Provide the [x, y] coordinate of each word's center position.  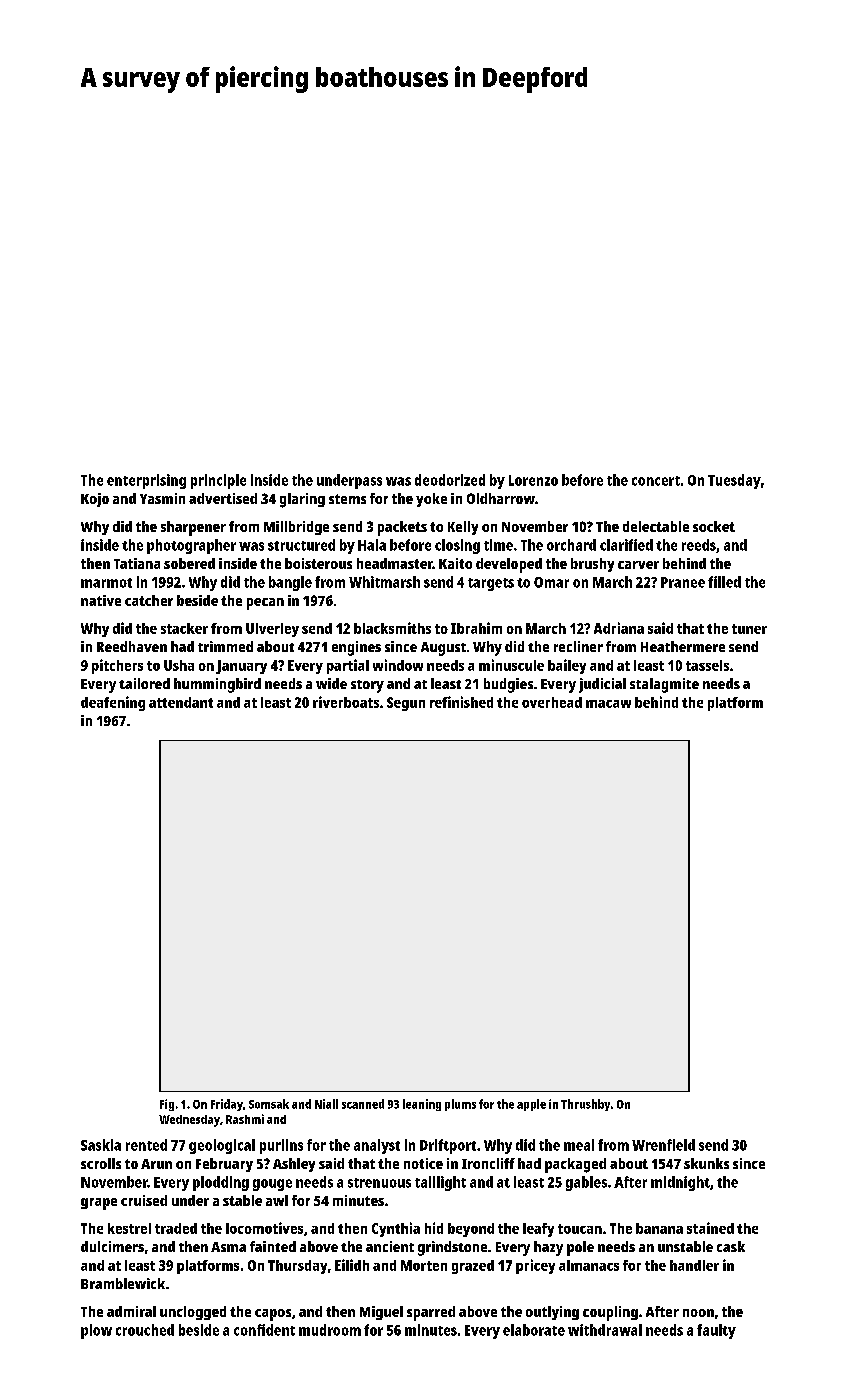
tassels [707, 665]
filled [724, 582]
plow [96, 1331]
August [443, 649]
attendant [181, 702]
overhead [552, 702]
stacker [184, 628]
